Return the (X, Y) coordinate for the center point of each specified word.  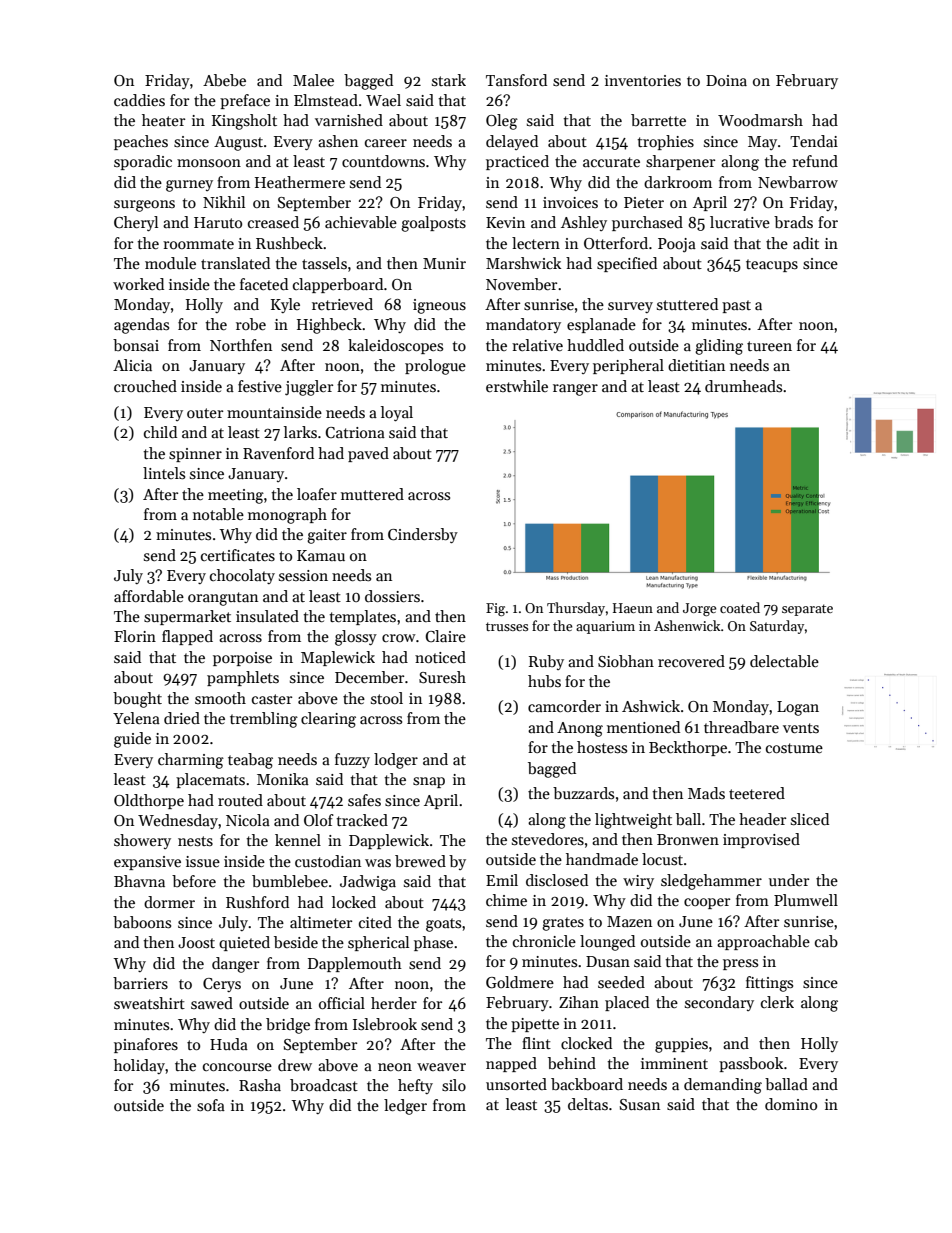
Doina (726, 80)
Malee (313, 80)
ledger (405, 1107)
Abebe (224, 80)
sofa (211, 1105)
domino (791, 1104)
